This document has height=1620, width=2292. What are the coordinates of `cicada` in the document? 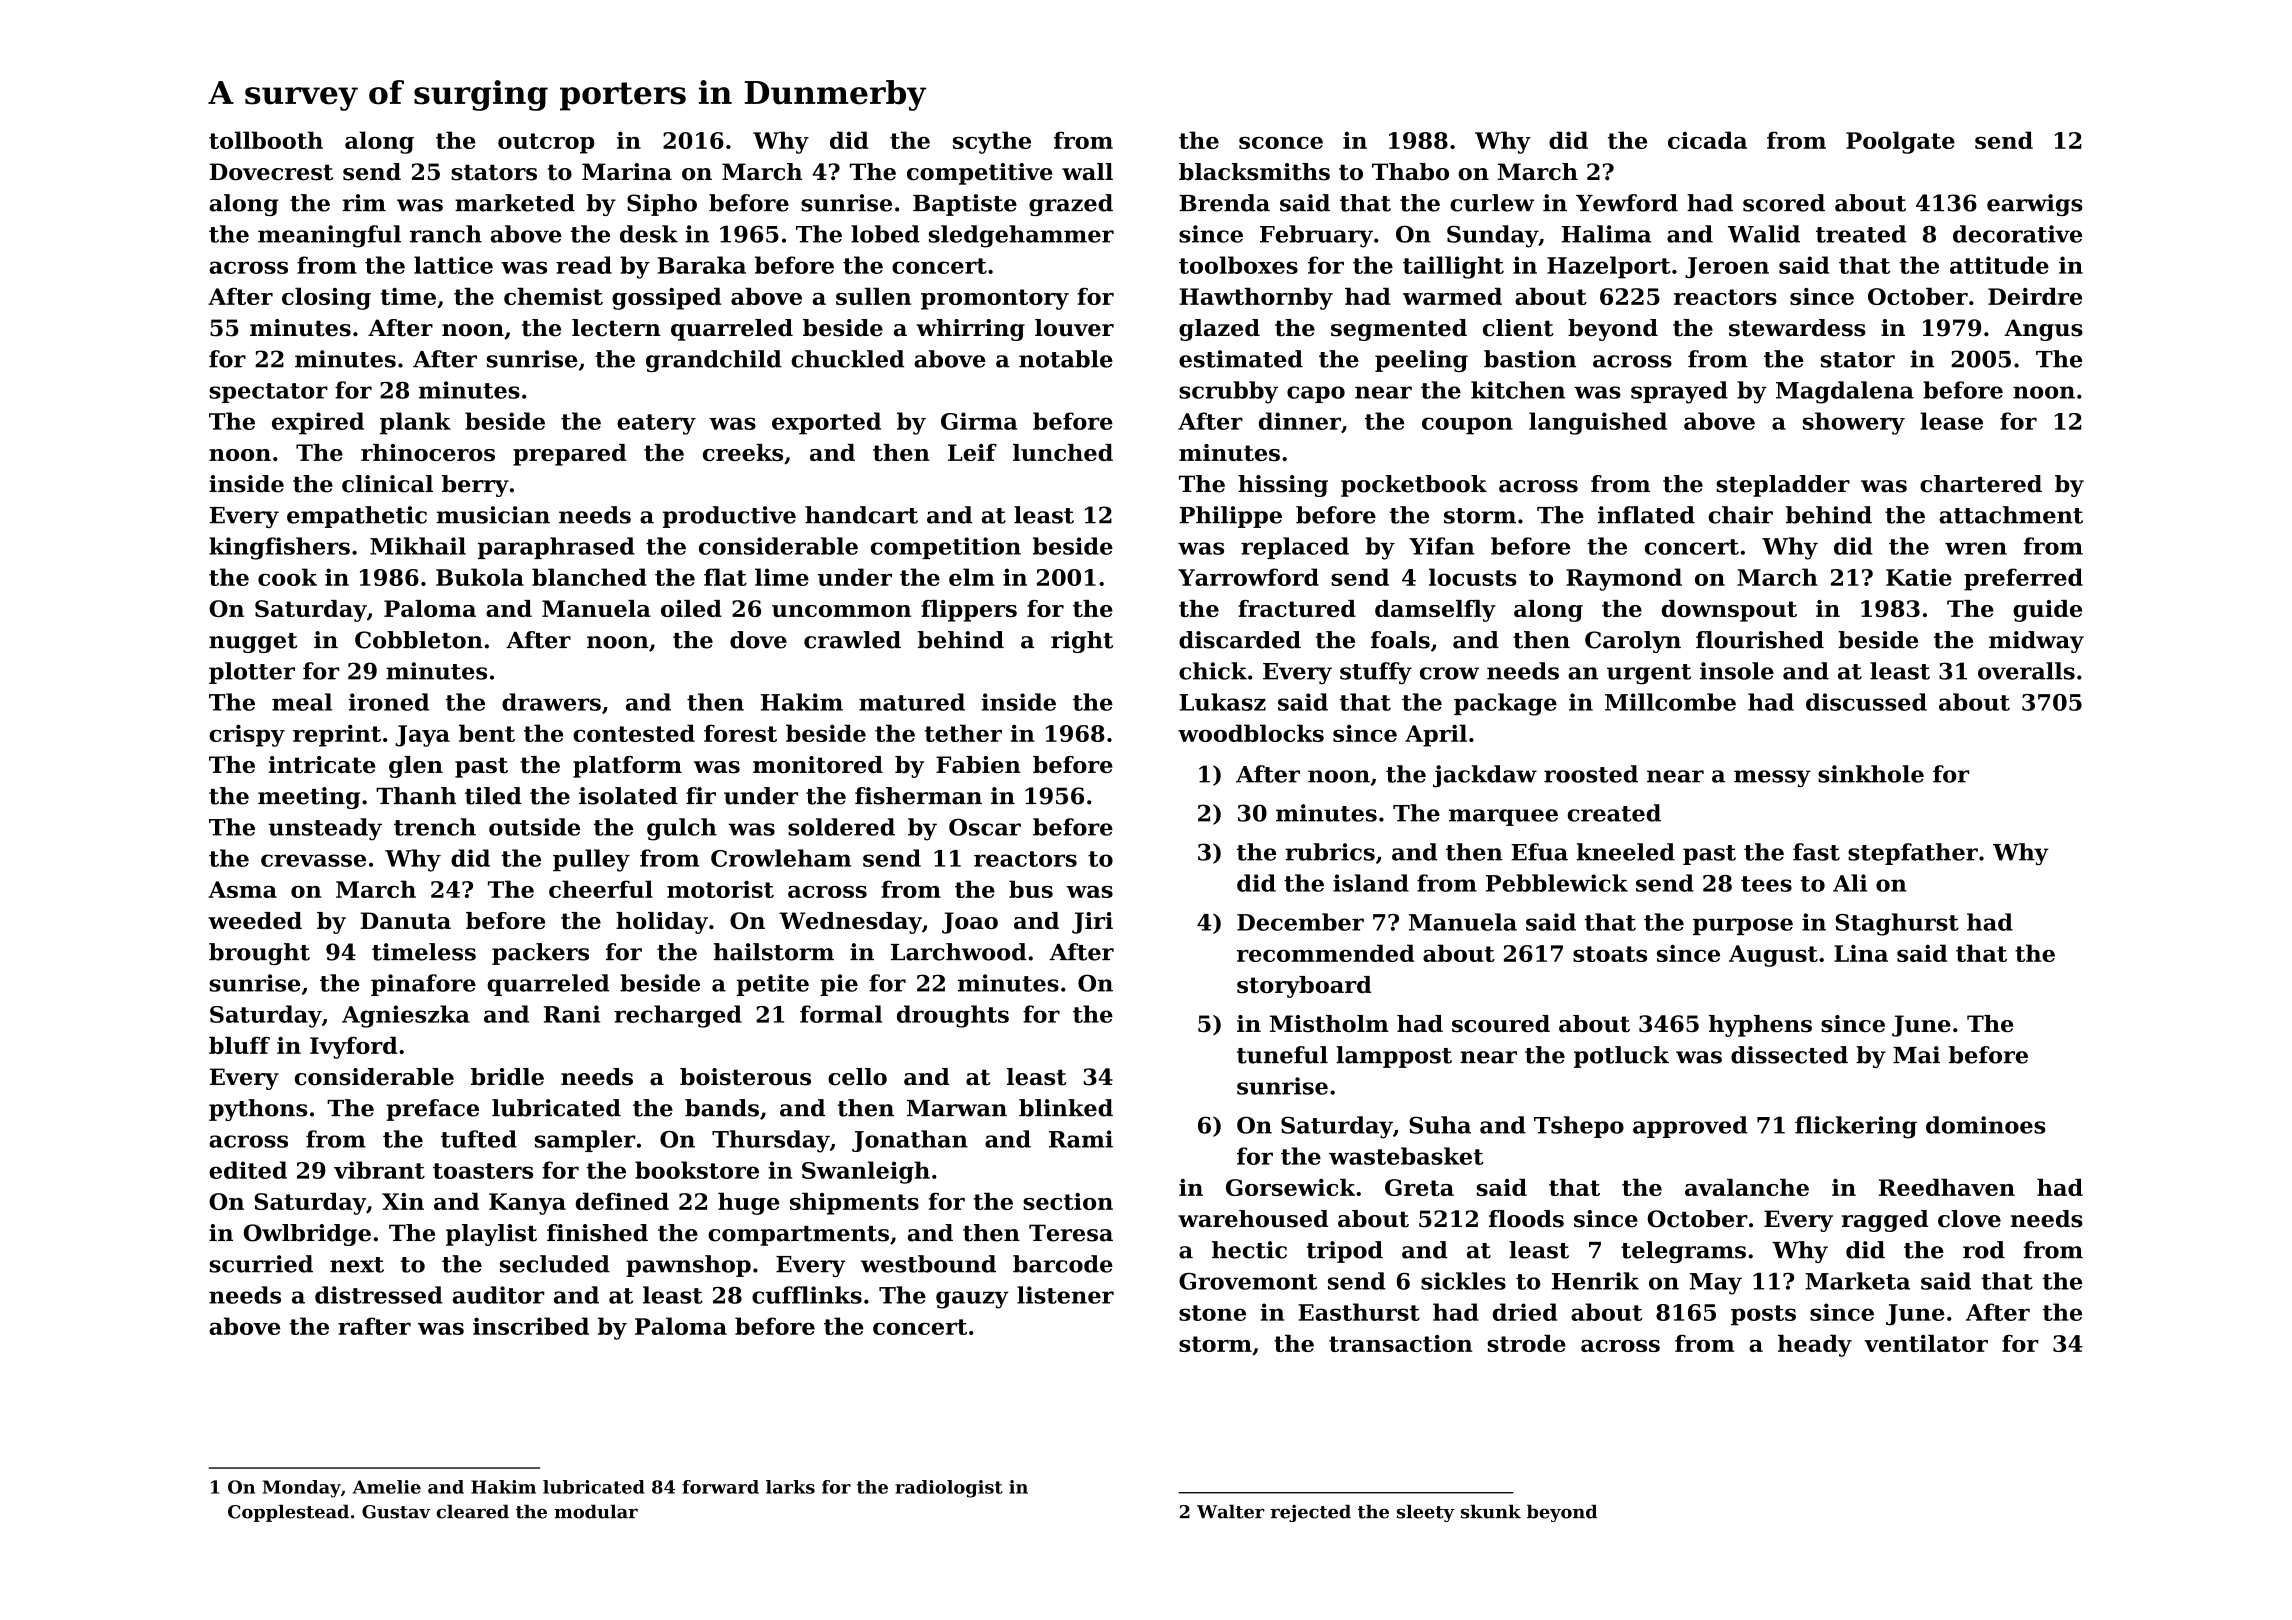 It's located at (1707, 140).
